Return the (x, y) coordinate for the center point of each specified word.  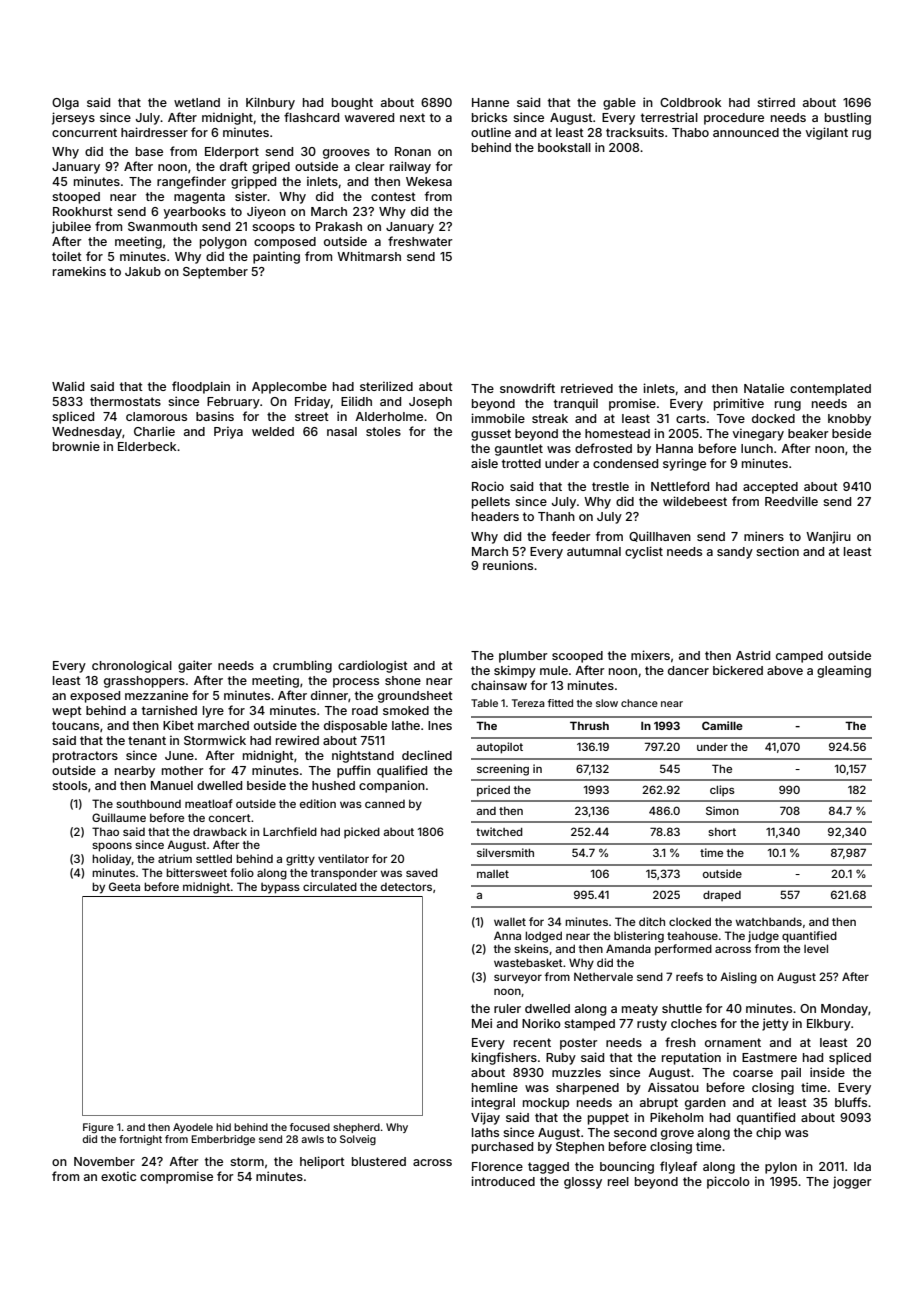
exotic (118, 1176)
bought (352, 104)
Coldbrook (690, 102)
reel (618, 1181)
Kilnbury (270, 103)
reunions (508, 565)
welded (273, 431)
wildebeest (695, 501)
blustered (379, 1161)
